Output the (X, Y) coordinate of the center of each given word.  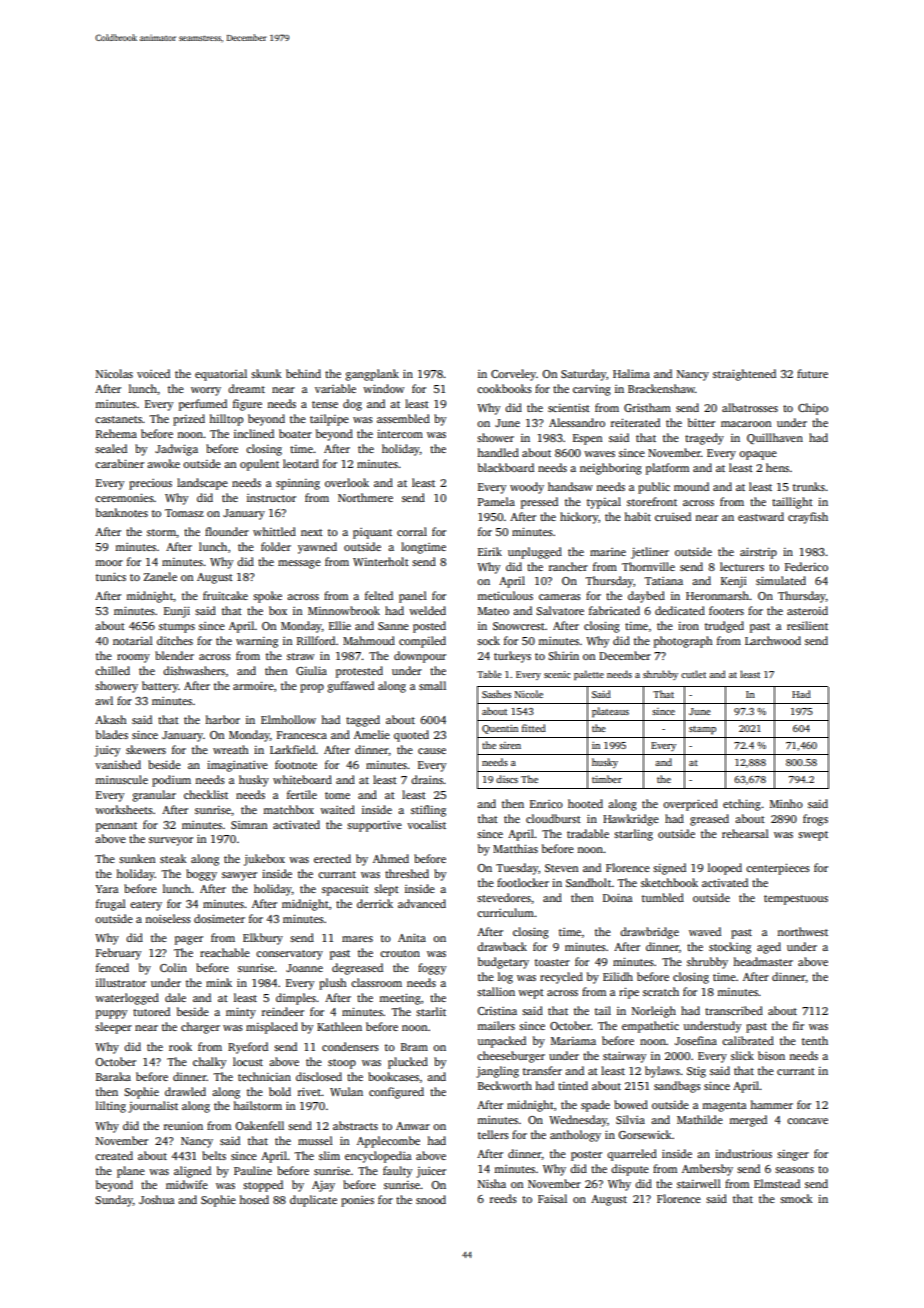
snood (431, 1199)
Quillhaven (775, 438)
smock (796, 1198)
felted (379, 595)
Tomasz (184, 513)
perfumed (203, 405)
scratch (661, 991)
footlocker (523, 882)
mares (357, 939)
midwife (187, 1184)
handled (498, 452)
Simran (249, 825)
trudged (724, 627)
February (118, 954)
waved (705, 931)
